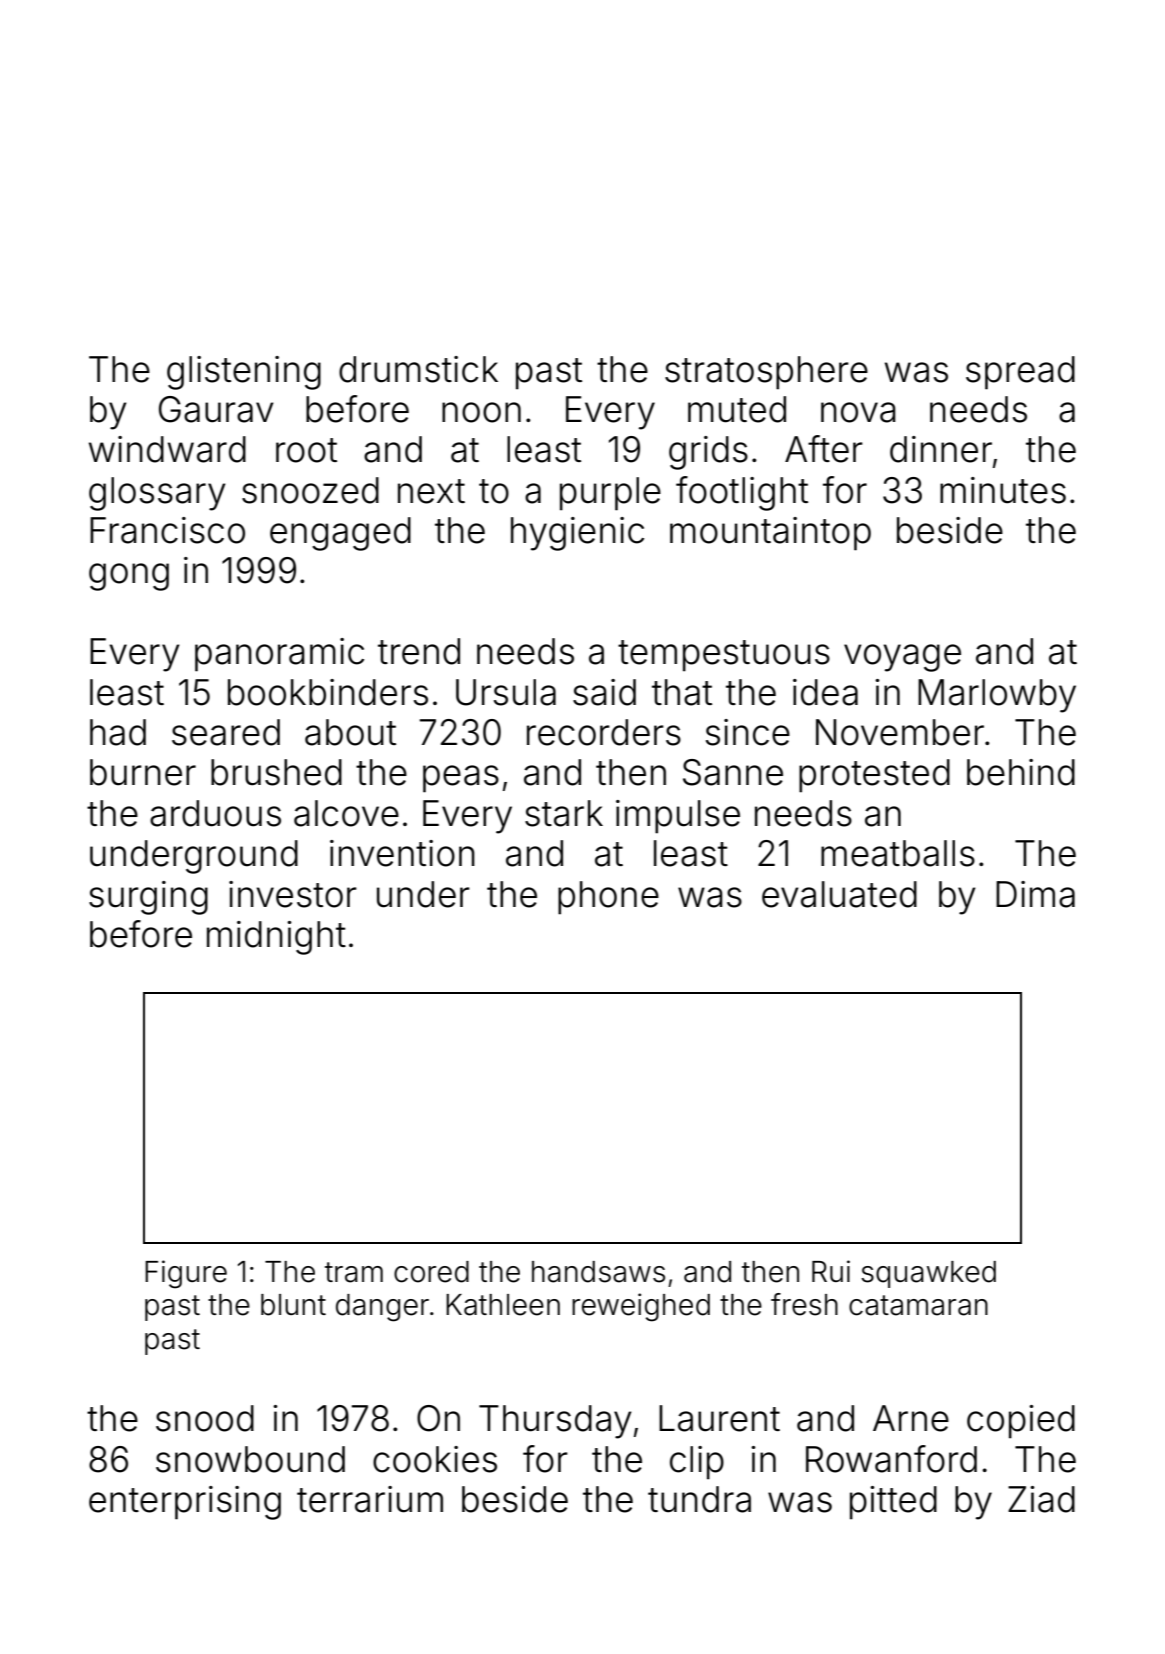 Image resolution: width=1165 pixels, height=1654 pixels. Describe the element at coordinates (186, 1274) in the image. I see `Figure` at that location.
